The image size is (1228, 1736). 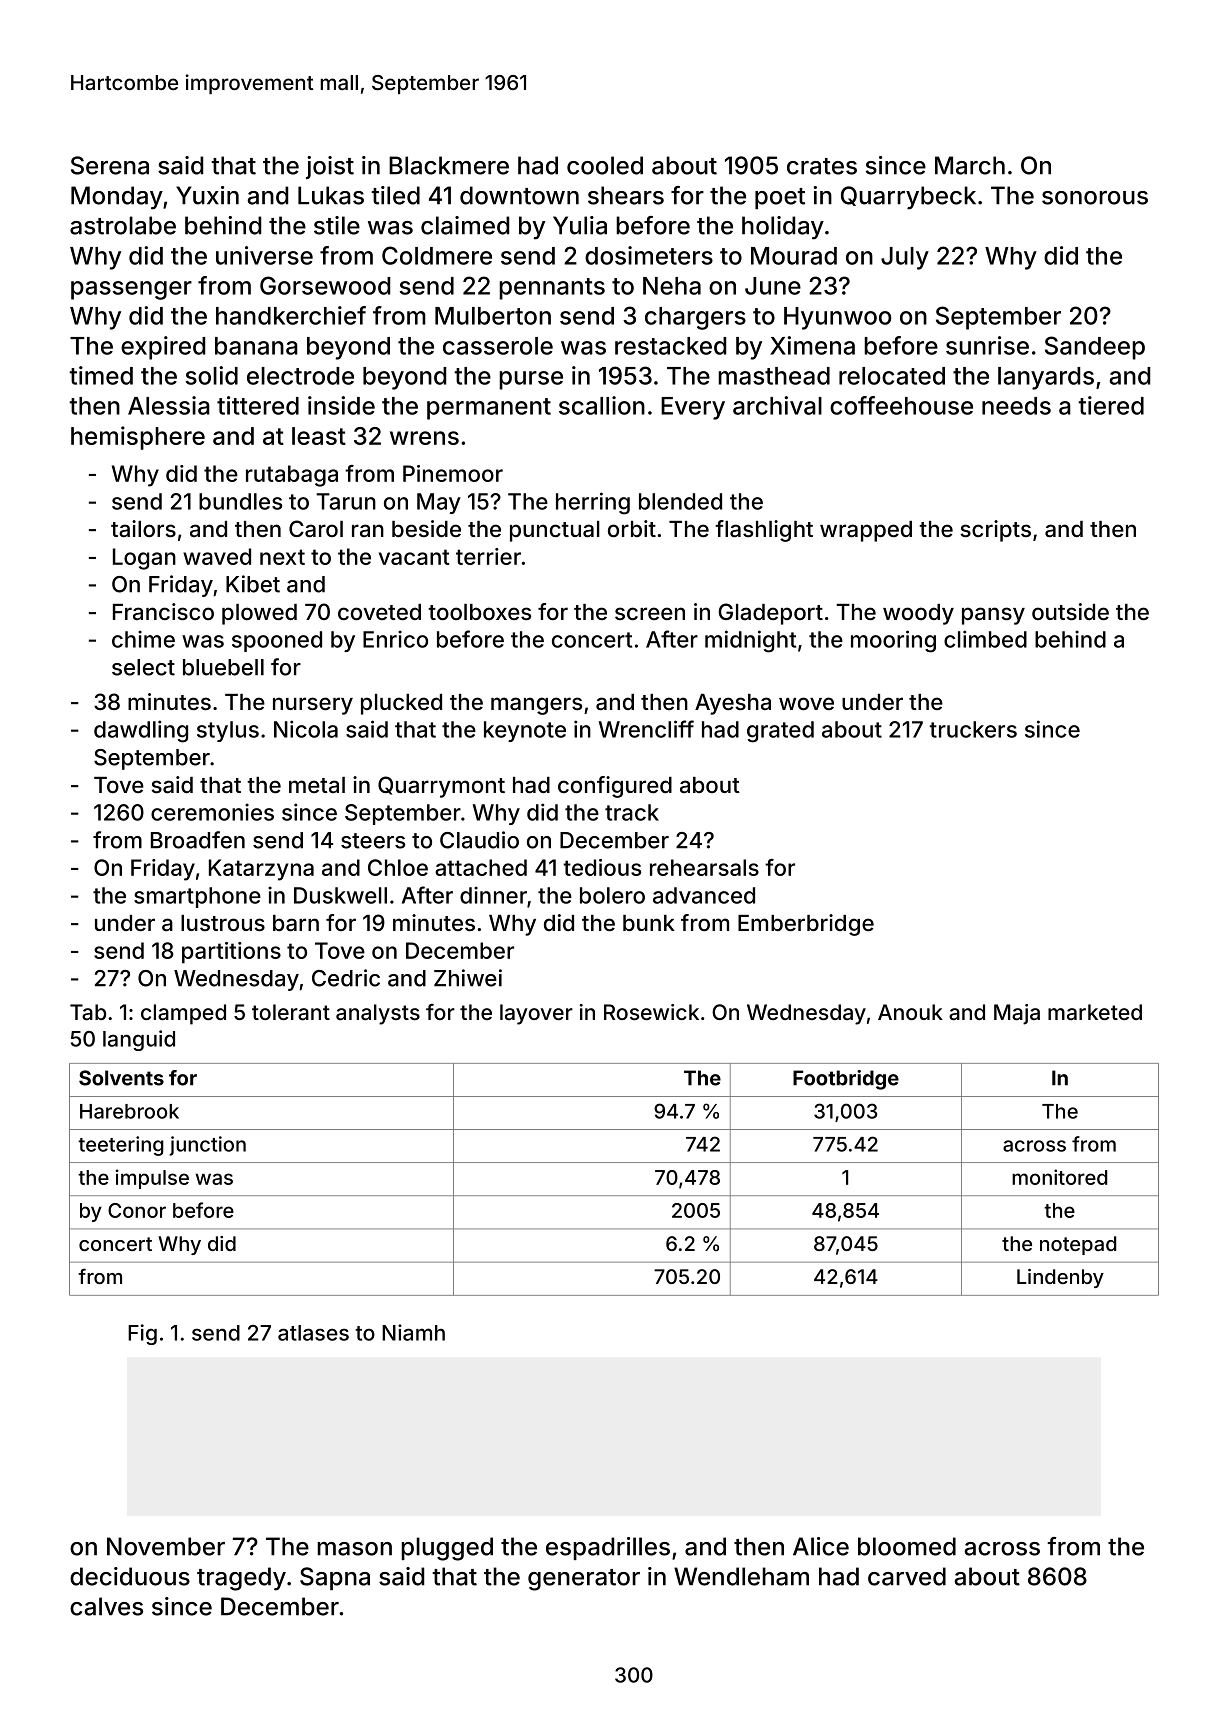 What do you see at coordinates (651, 1012) in the document?
I see `Rosewick` at bounding box center [651, 1012].
